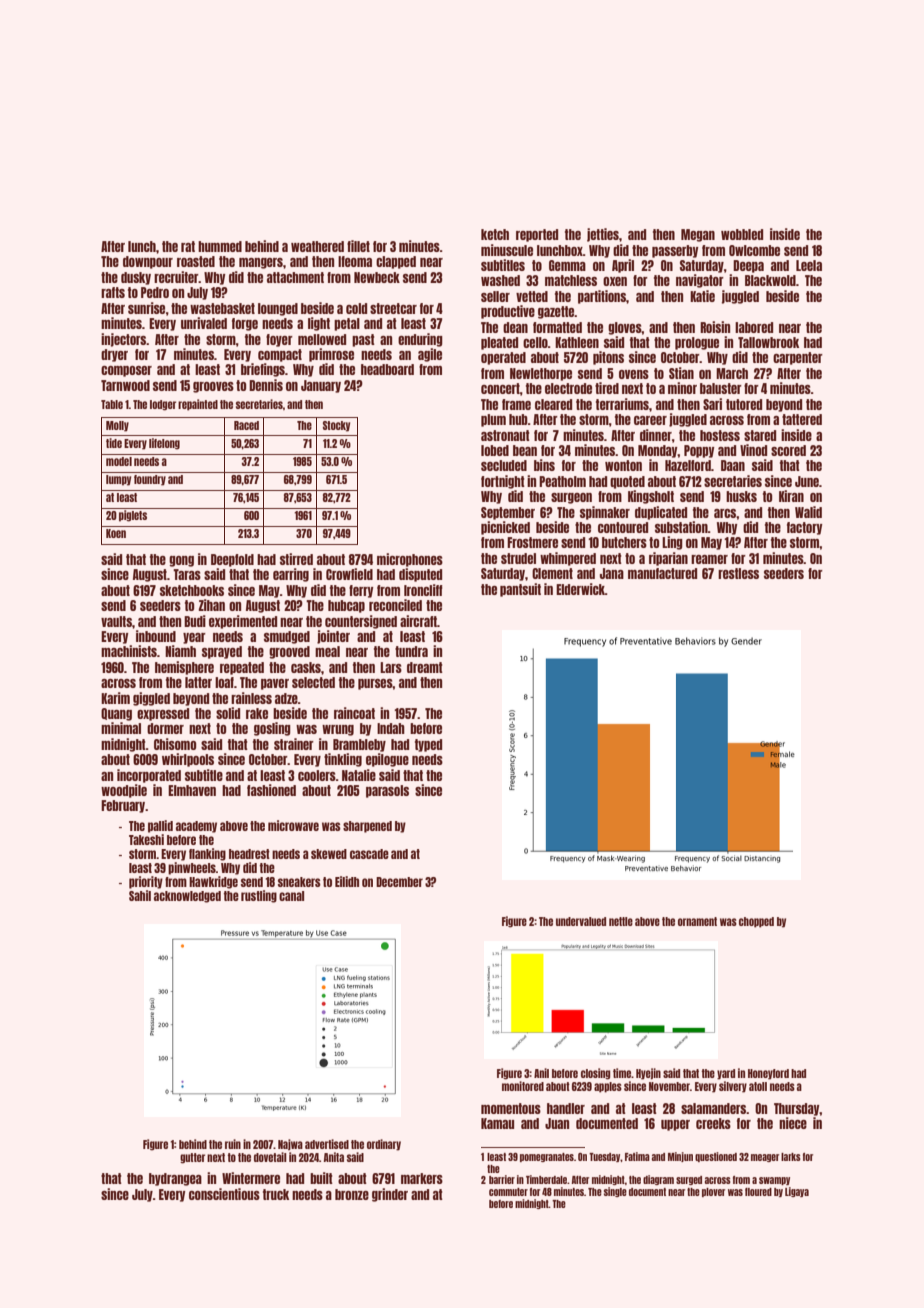 The height and width of the screenshot is (1308, 924). I want to click on Anil, so click(541, 1073).
